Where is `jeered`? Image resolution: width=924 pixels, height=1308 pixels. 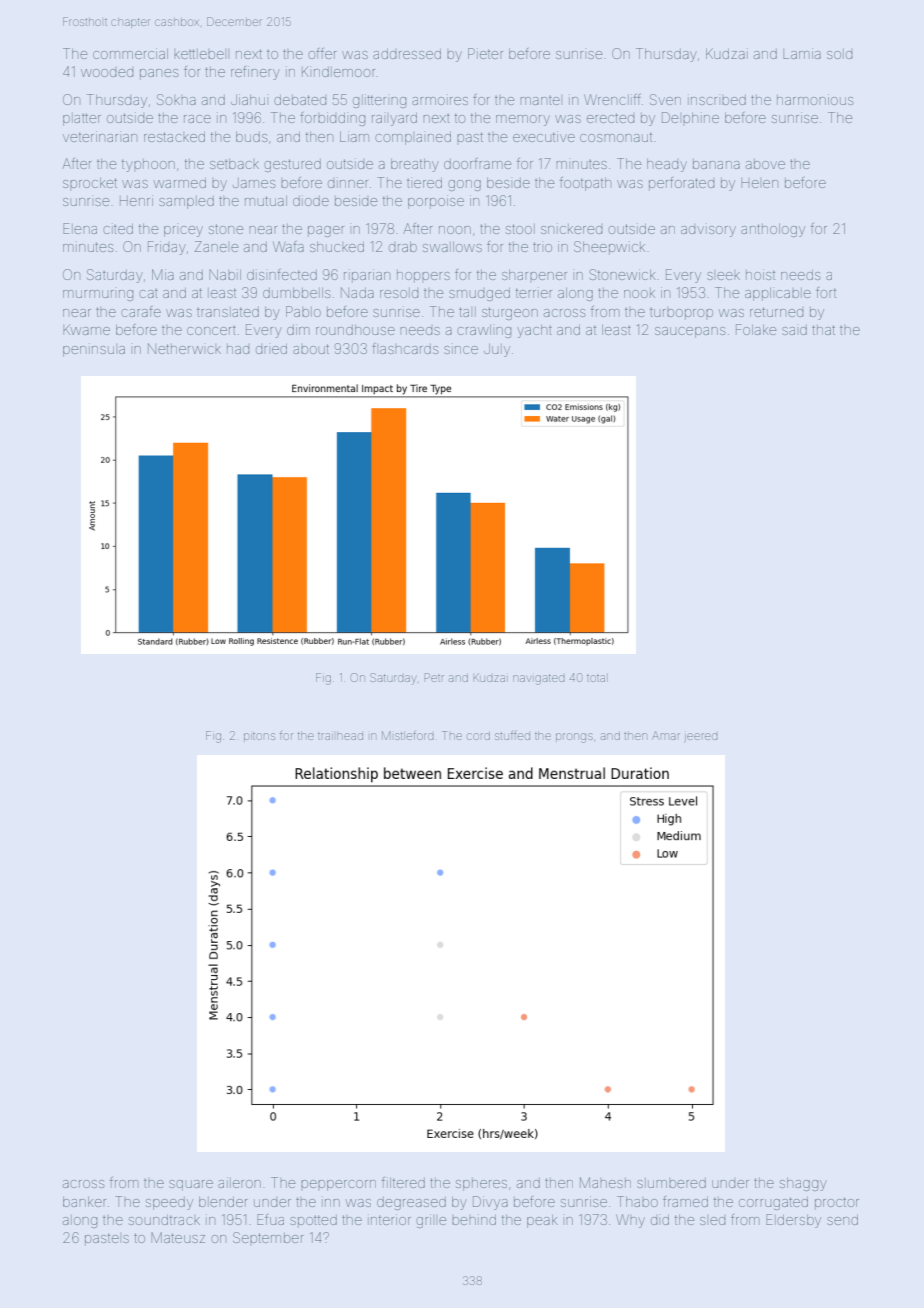 jeered is located at coordinates (701, 737).
